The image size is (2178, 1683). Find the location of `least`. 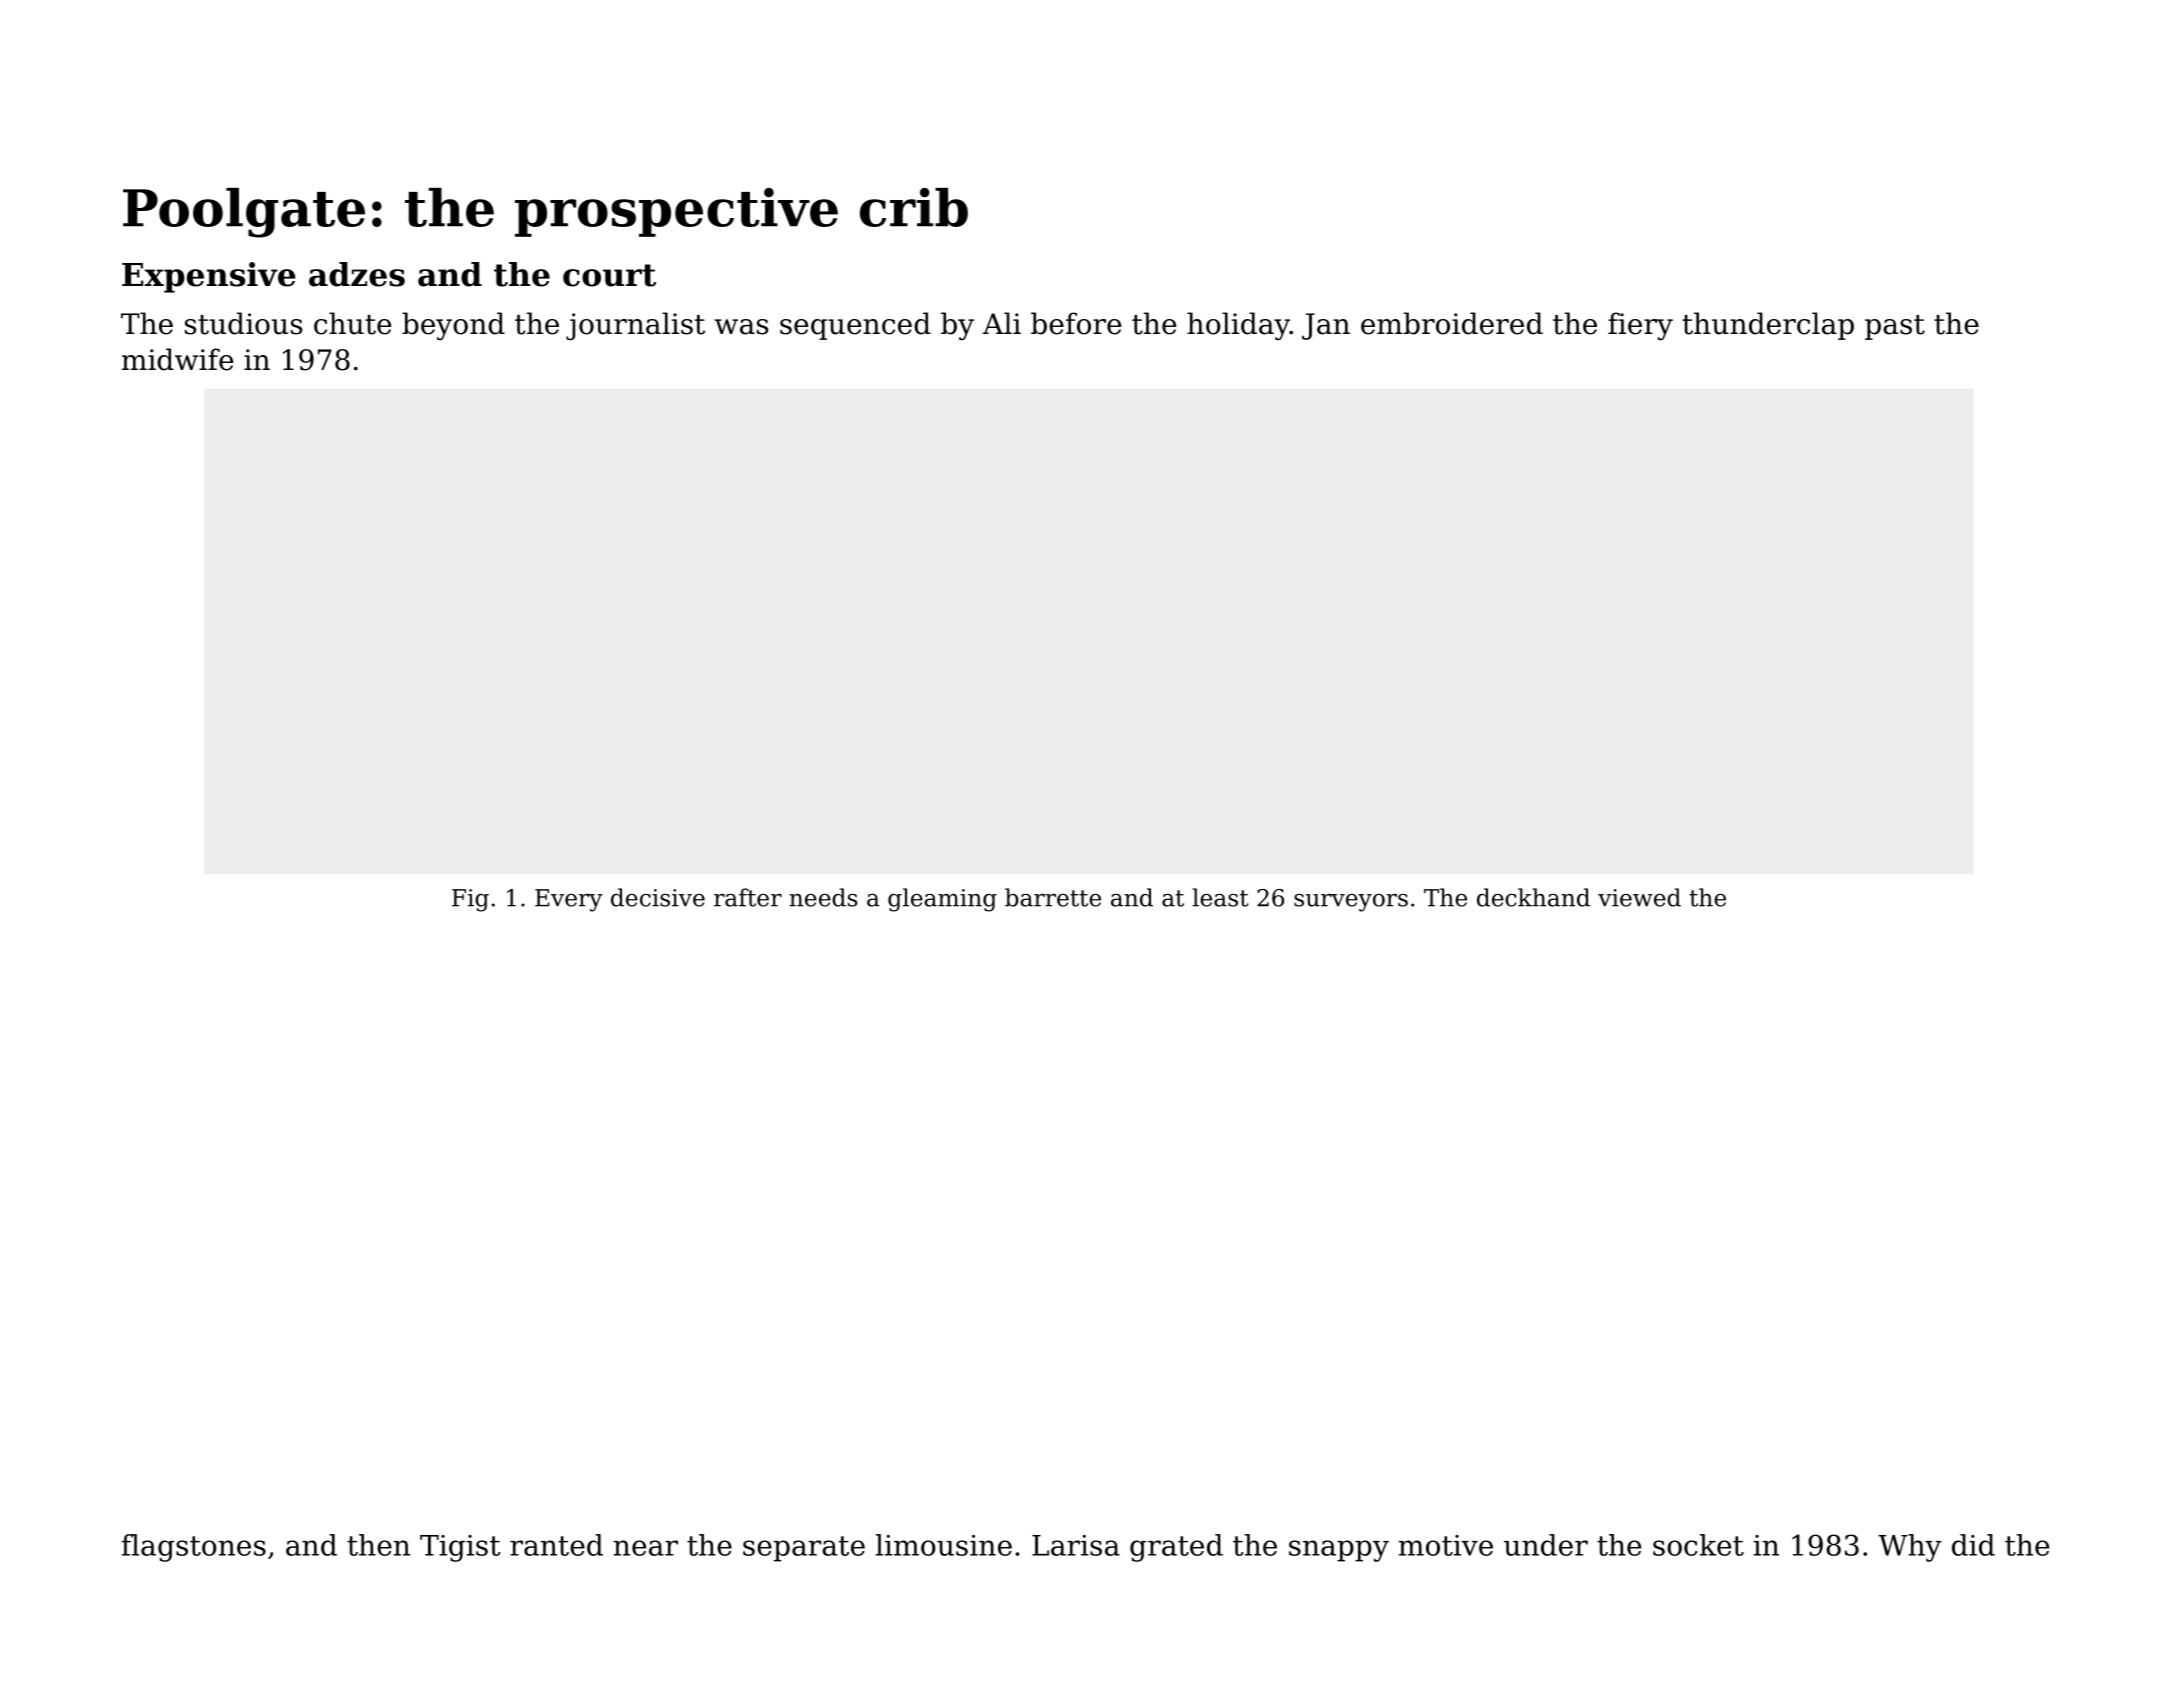

least is located at coordinates (1220, 897).
